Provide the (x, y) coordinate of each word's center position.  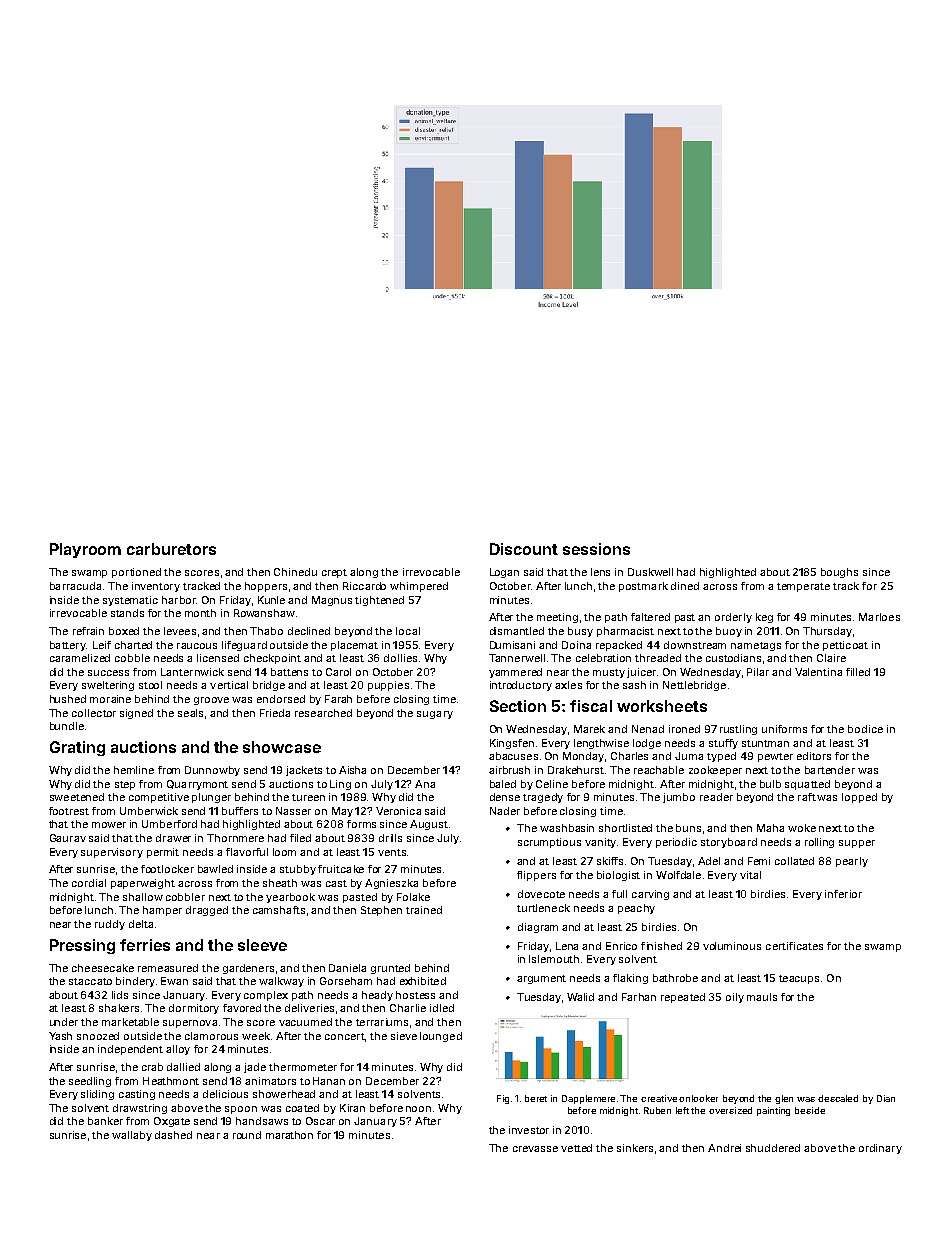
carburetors (171, 549)
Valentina (818, 672)
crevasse (535, 1149)
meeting (557, 618)
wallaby (132, 1136)
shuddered (773, 1148)
